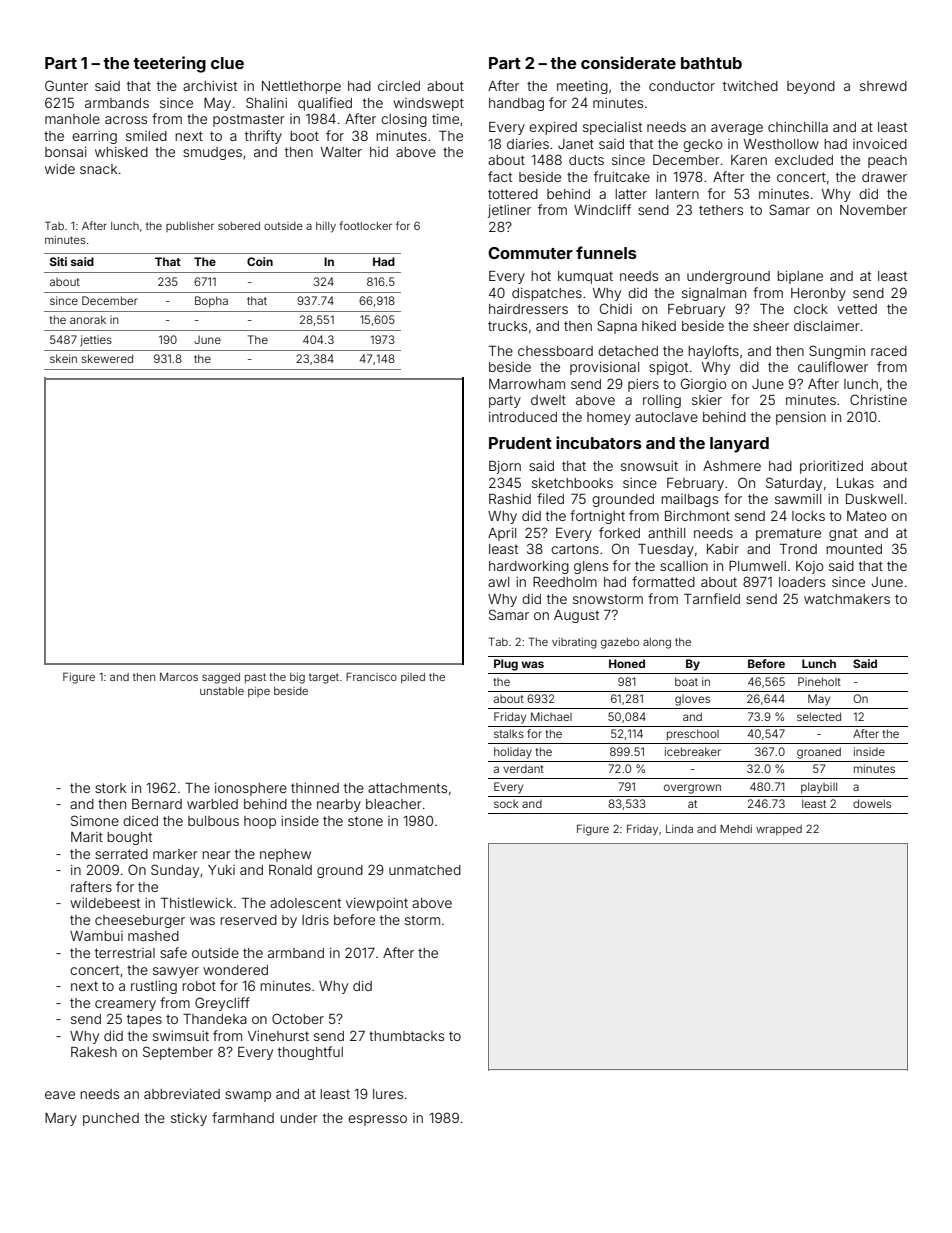 The image size is (952, 1233). Describe the element at coordinates (576, 616) in the screenshot. I see `August` at that location.
